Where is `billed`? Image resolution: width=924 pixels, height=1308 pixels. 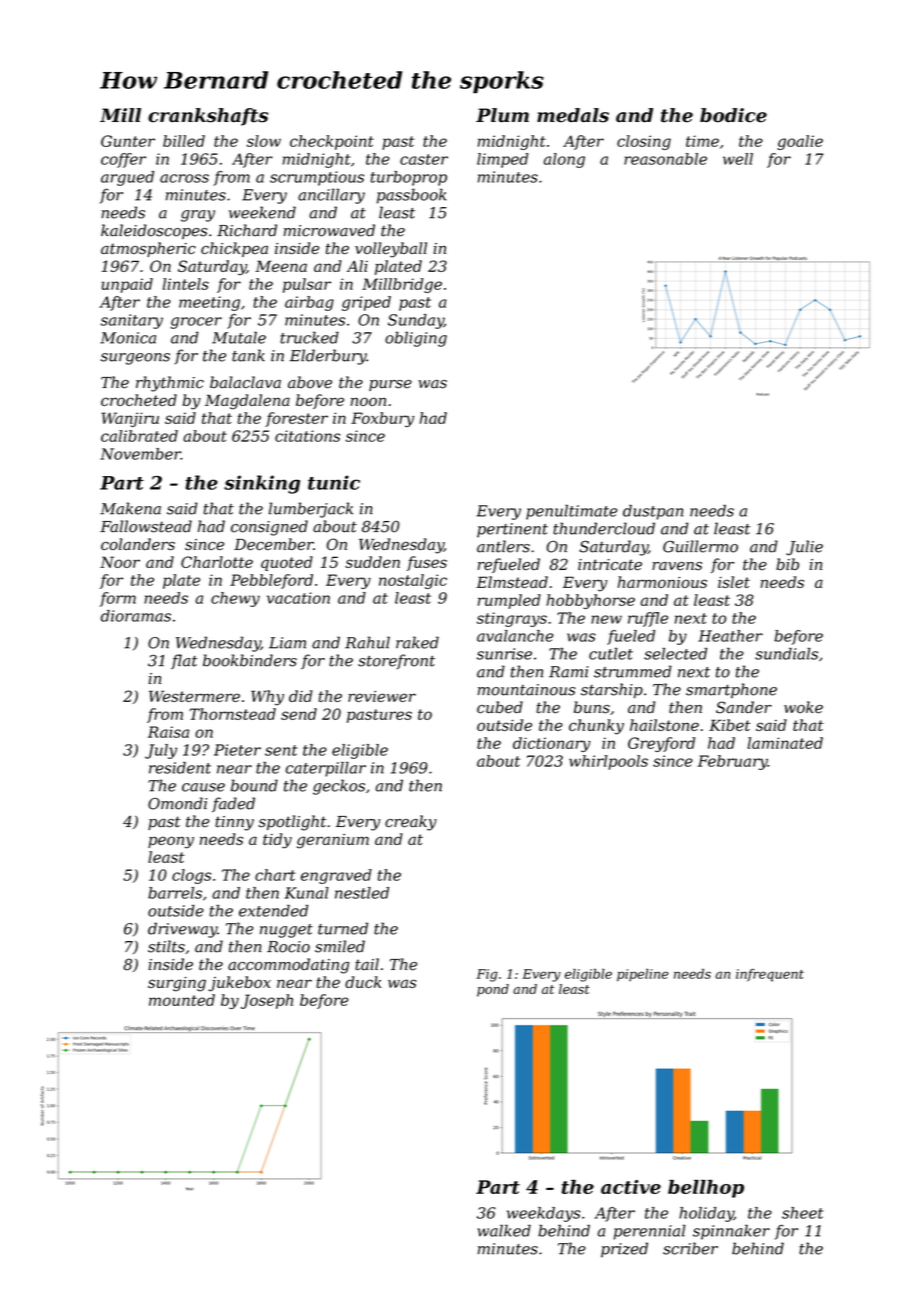
billed is located at coordinates (184, 141).
